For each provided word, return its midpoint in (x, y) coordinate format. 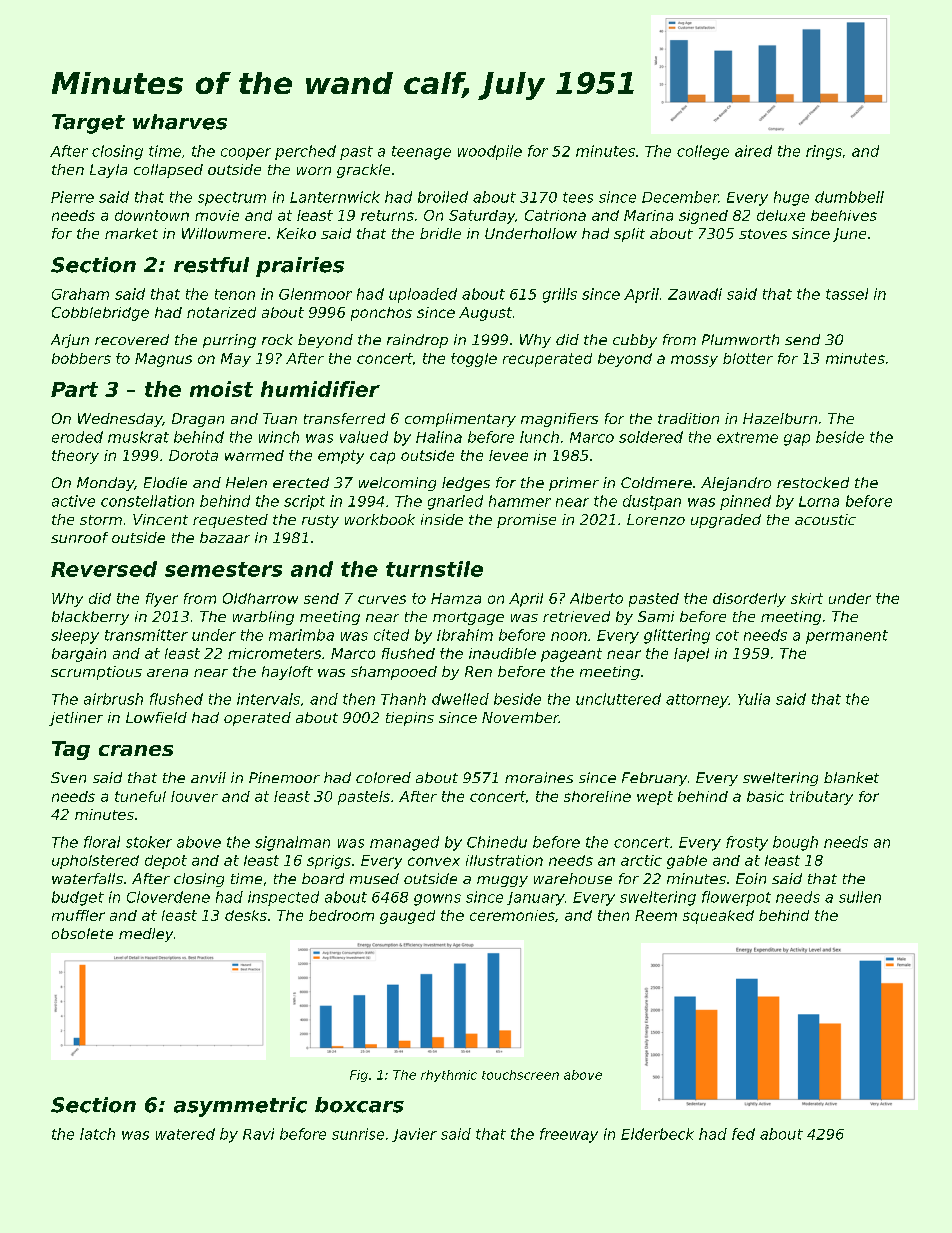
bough (795, 843)
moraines (539, 777)
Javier (414, 1135)
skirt (807, 598)
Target (88, 124)
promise (526, 521)
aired (753, 151)
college (703, 152)
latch (97, 1134)
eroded (77, 437)
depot (166, 862)
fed (743, 1134)
